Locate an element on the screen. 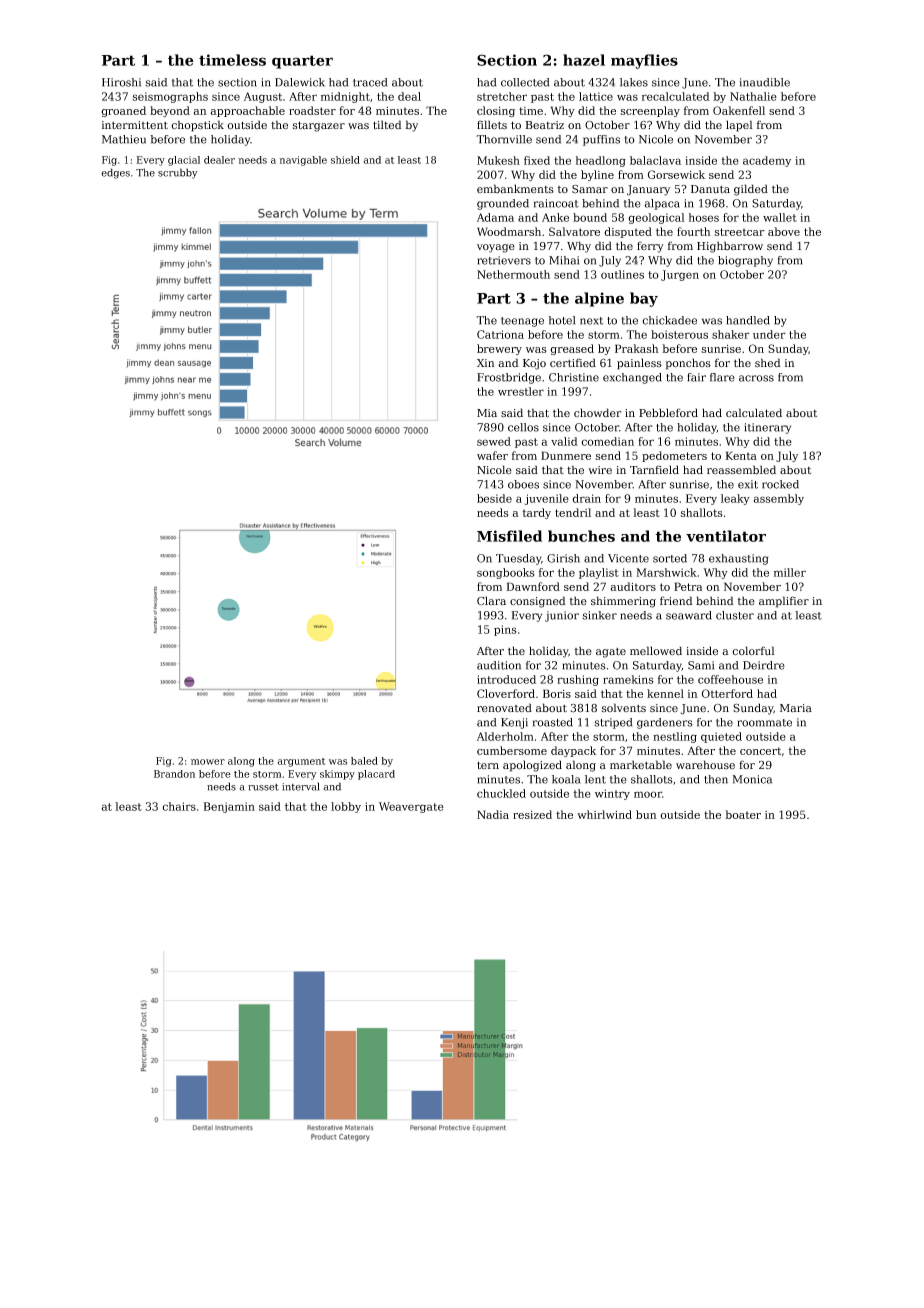 This screenshot has width=924, height=1308. stretcher is located at coordinates (502, 96).
